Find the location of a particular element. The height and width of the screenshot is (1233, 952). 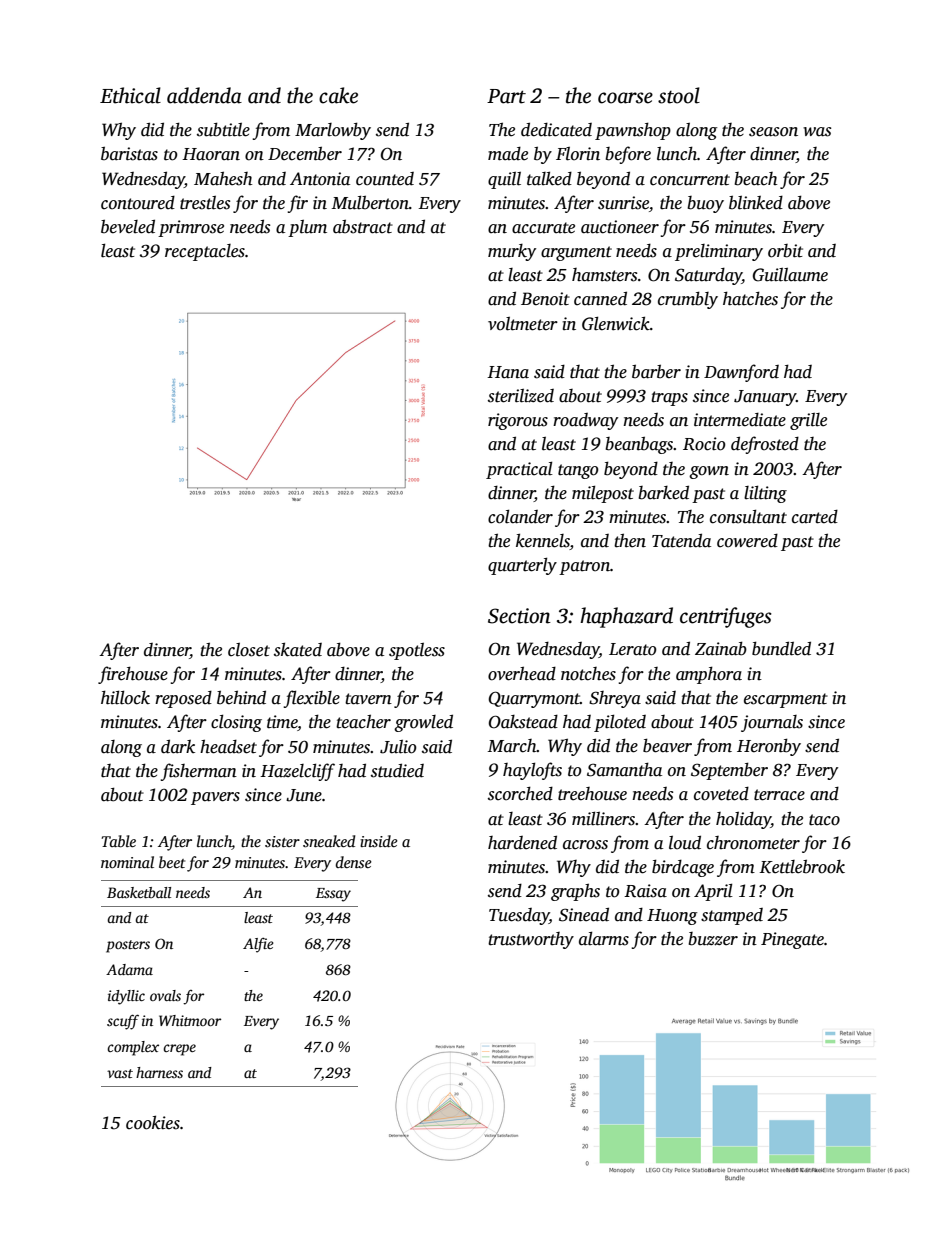

cake is located at coordinates (338, 95).
